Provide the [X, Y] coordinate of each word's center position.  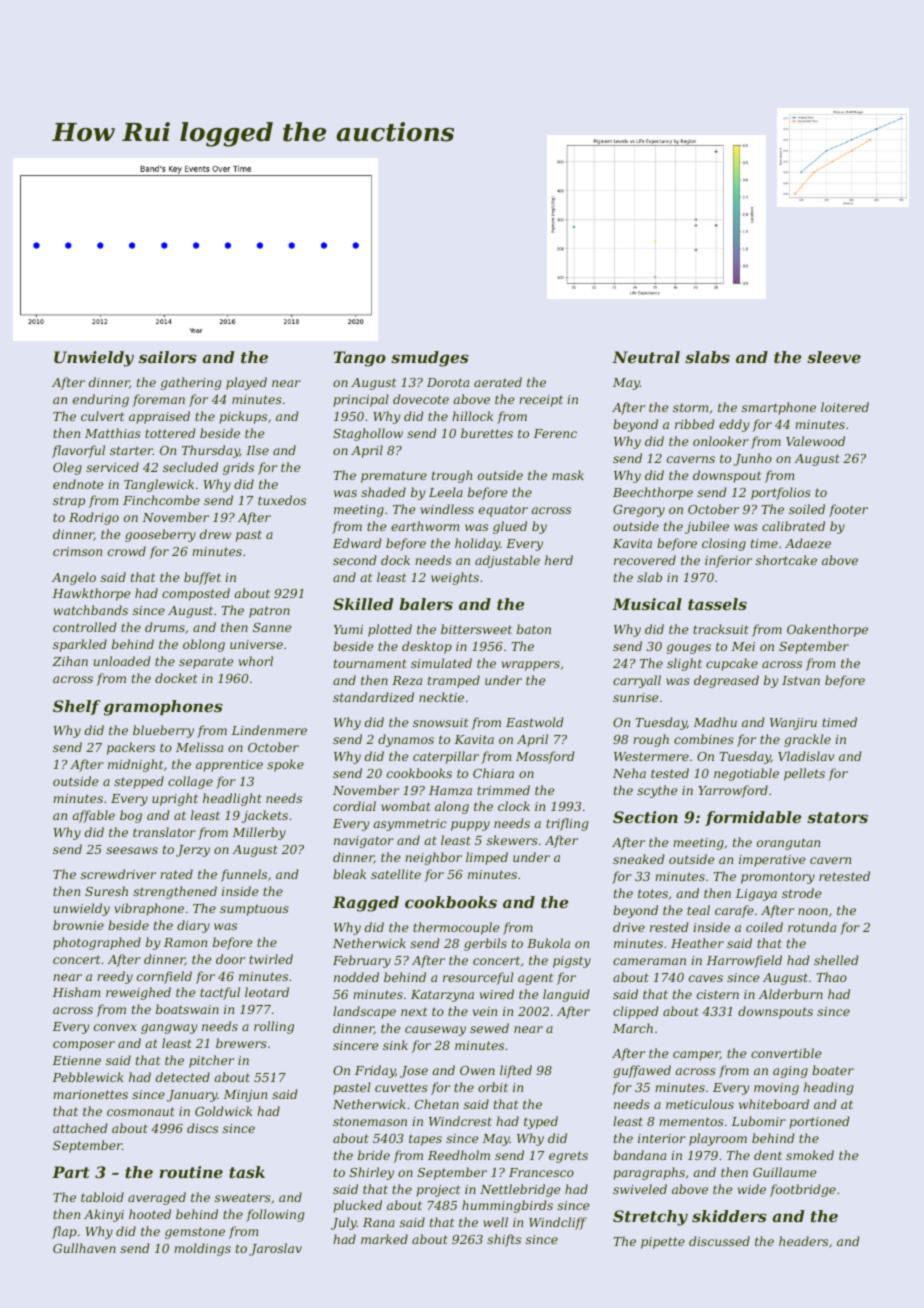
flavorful [78, 451]
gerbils [485, 944]
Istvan [801, 680]
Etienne [77, 1060]
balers [426, 604]
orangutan [788, 844]
